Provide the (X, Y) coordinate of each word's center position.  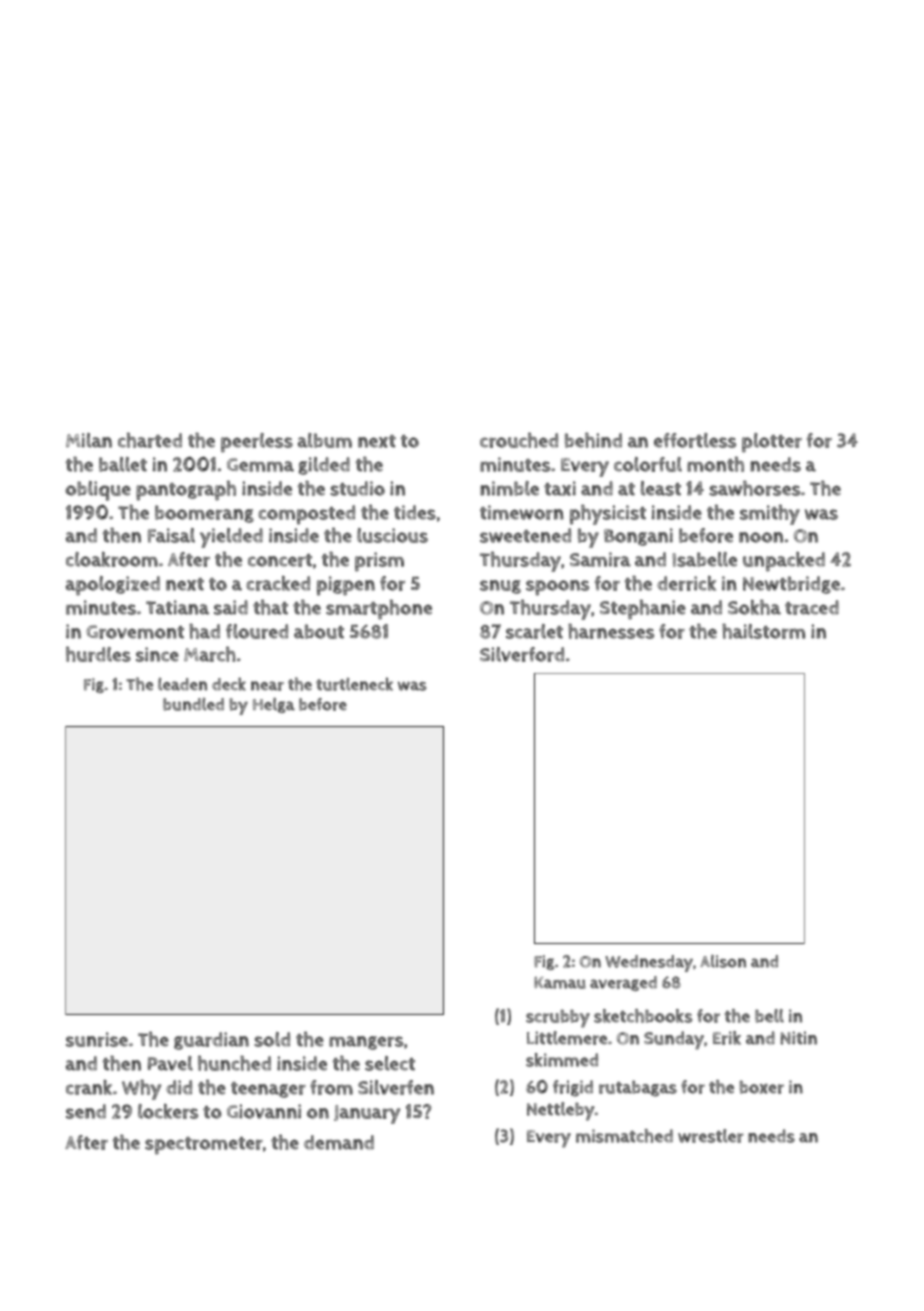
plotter (772, 443)
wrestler (711, 1136)
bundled (193, 704)
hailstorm (763, 631)
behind (593, 440)
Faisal (171, 535)
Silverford (522, 654)
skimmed (562, 1060)
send (86, 1111)
